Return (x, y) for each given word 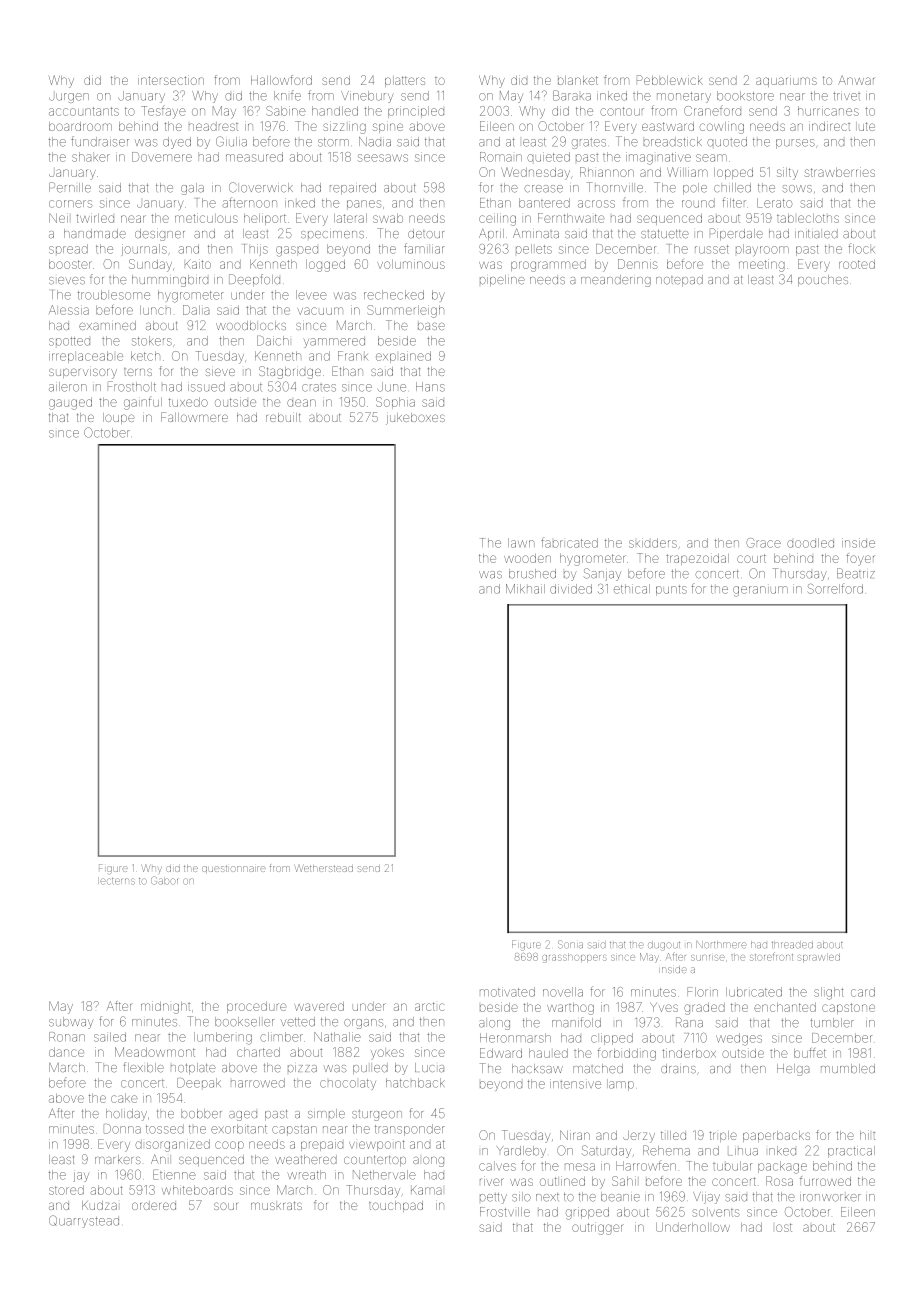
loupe (119, 418)
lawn (521, 543)
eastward (668, 126)
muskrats (276, 1205)
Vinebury (367, 97)
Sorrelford (835, 588)
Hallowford (281, 80)
